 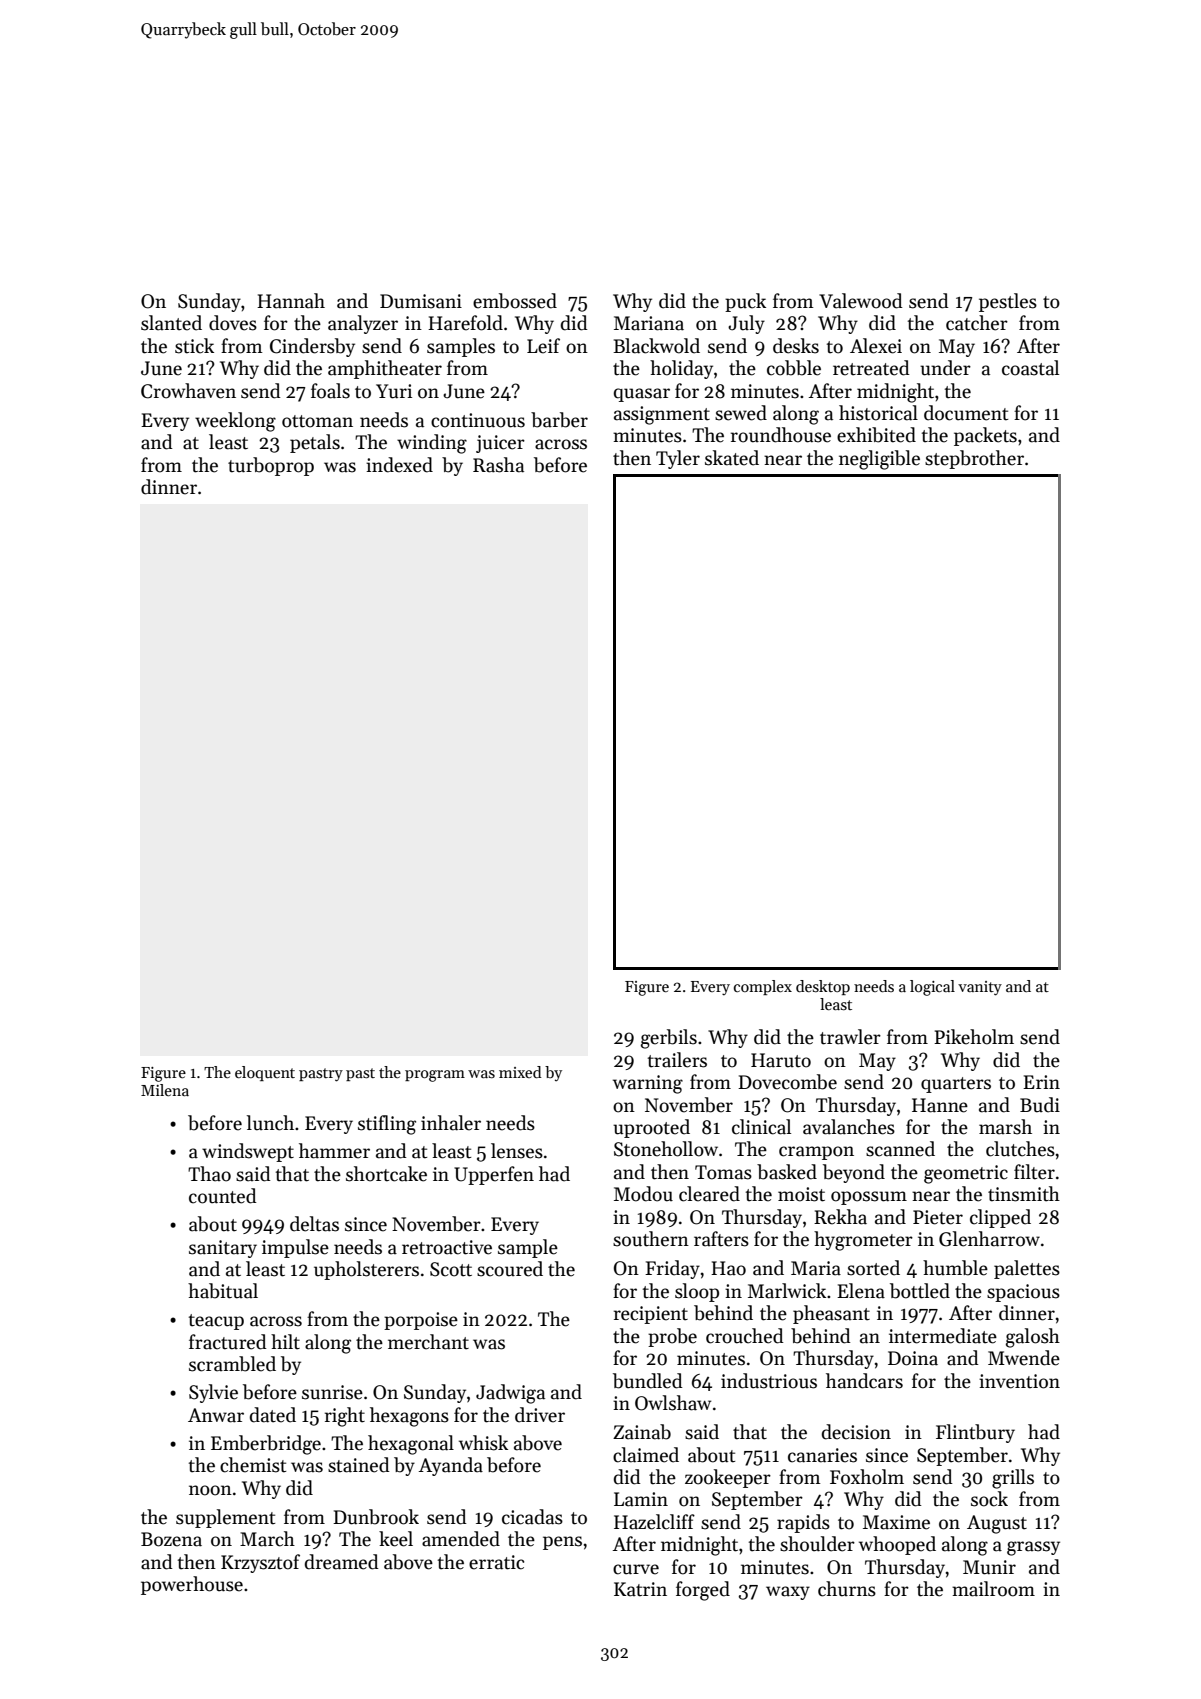 What do you see at coordinates (478, 420) in the page?
I see `continuous` at bounding box center [478, 420].
